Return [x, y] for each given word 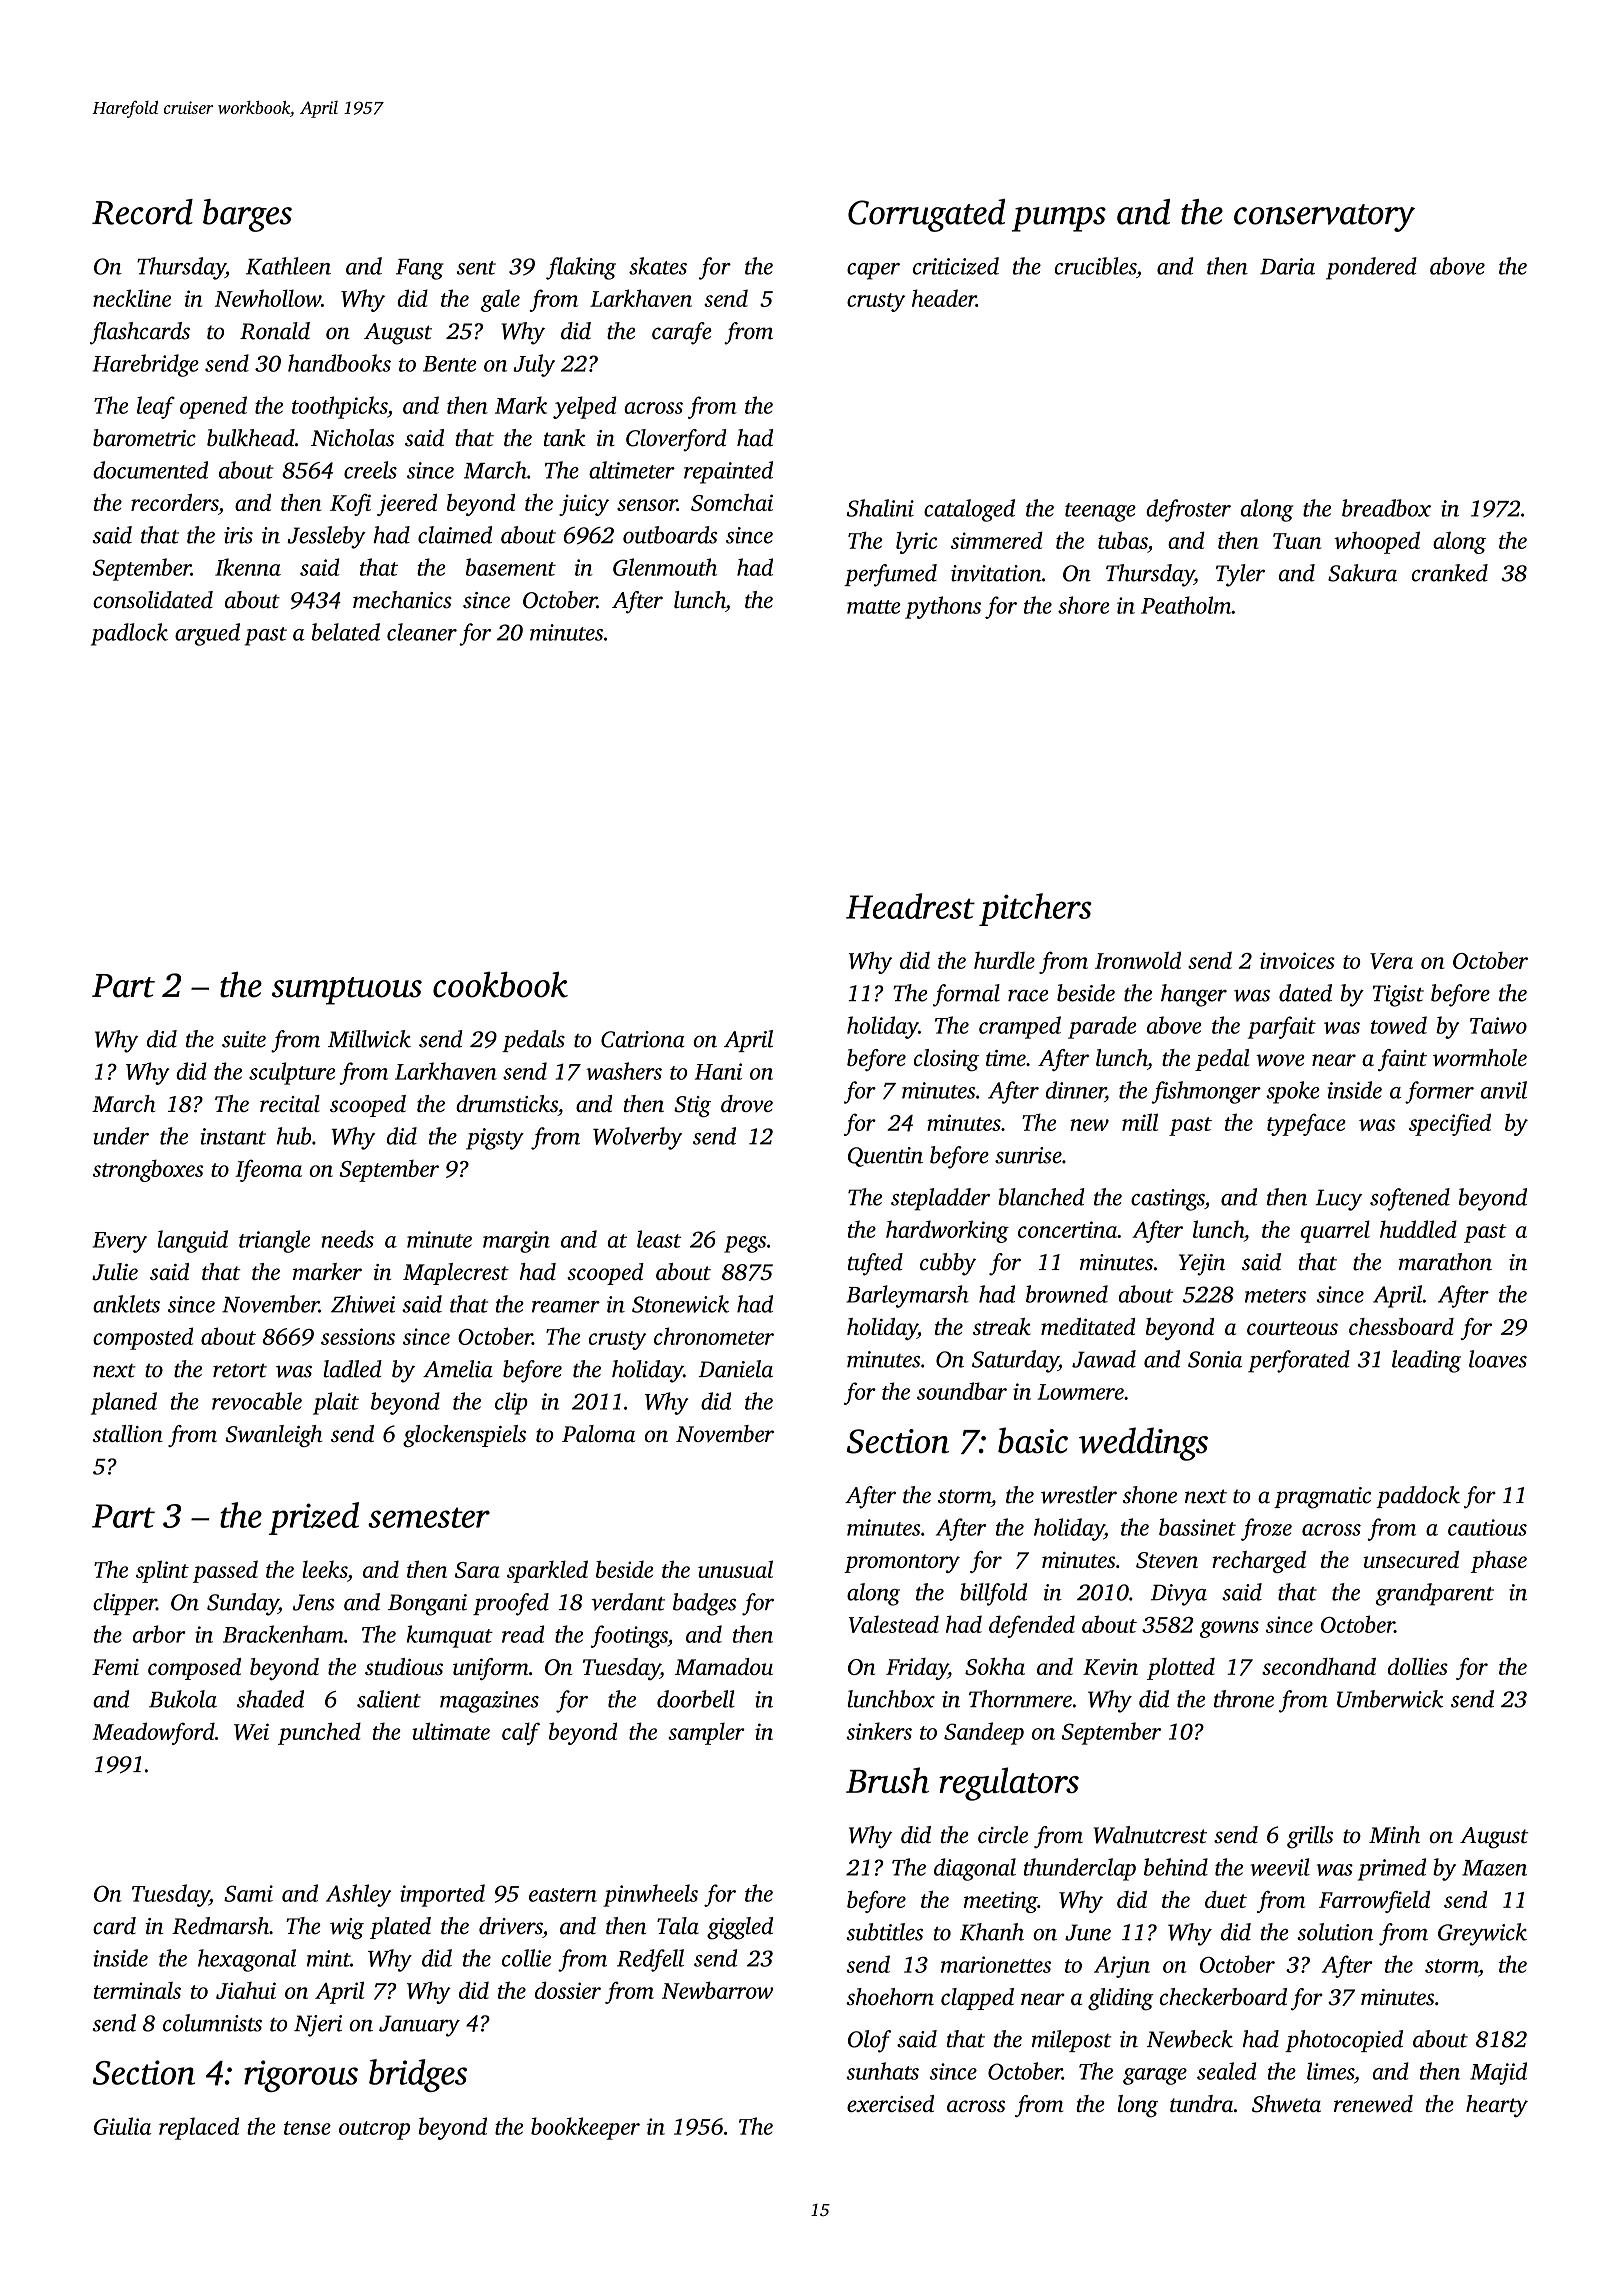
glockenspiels [464, 1436]
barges [247, 215]
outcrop [374, 2130]
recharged [1259, 1562]
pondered [1371, 268]
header [944, 298]
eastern [563, 1895]
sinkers [879, 1731]
